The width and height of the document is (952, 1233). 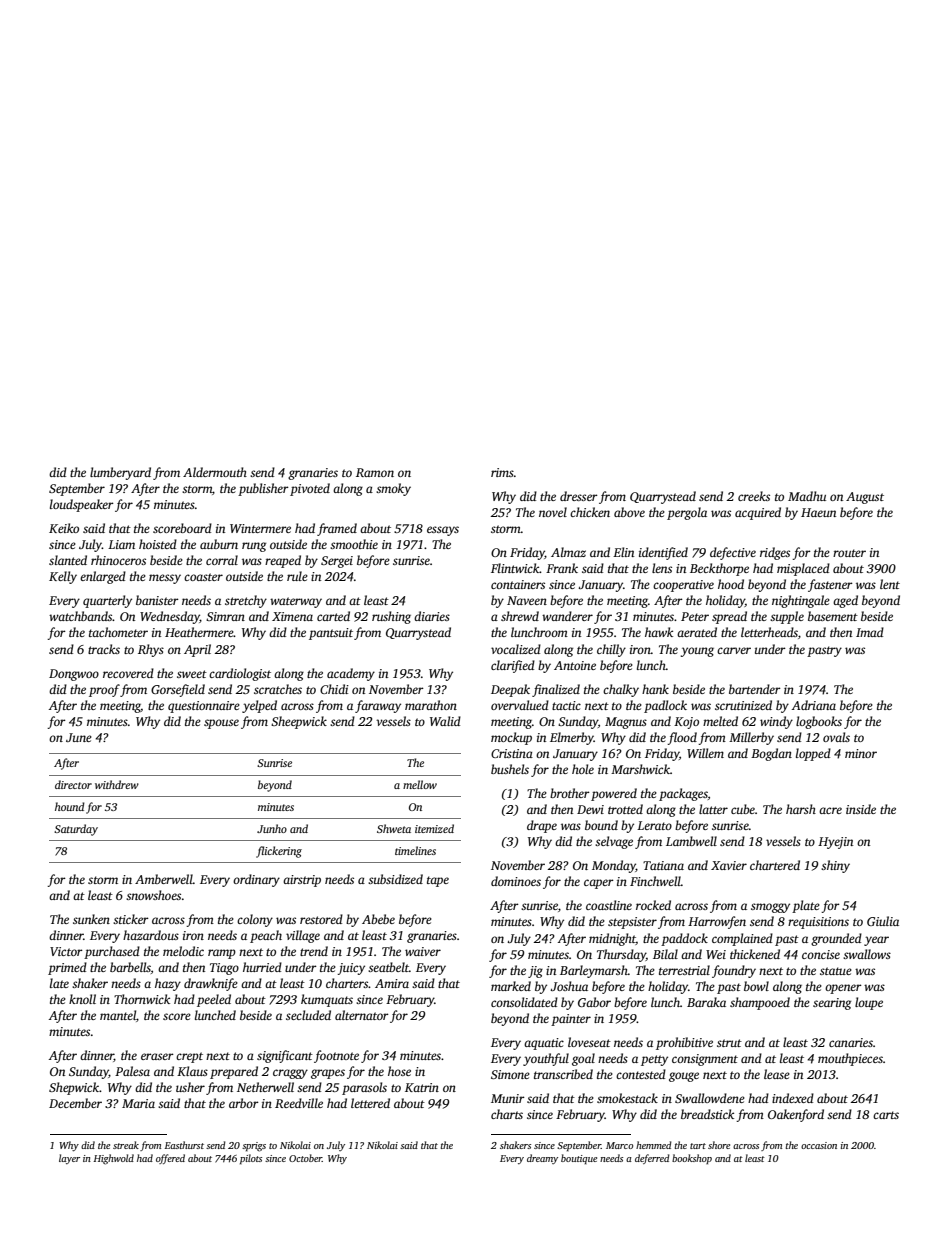 I want to click on bartender, so click(x=755, y=689).
